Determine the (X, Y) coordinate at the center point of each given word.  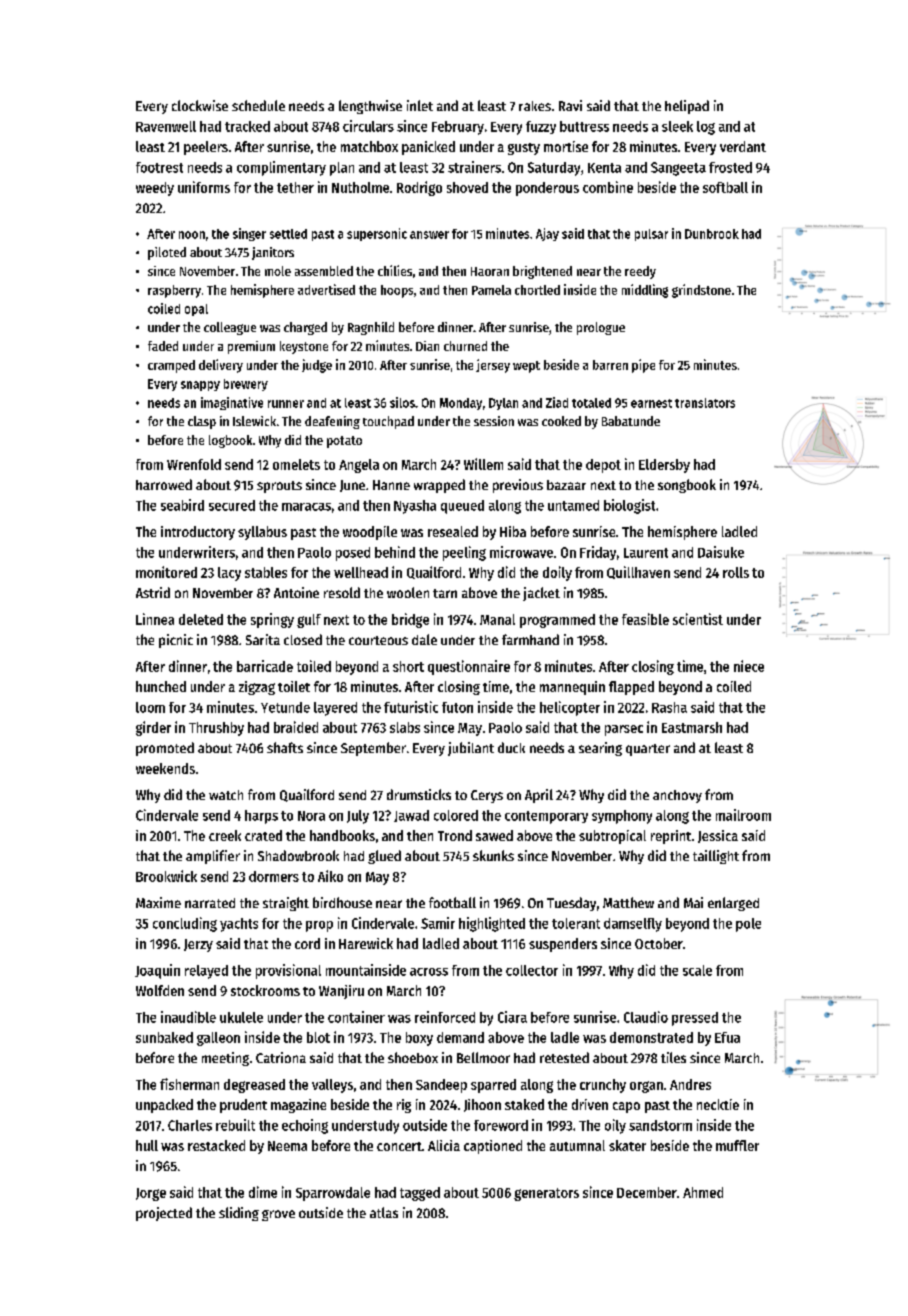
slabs (405, 727)
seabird (182, 505)
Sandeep (441, 1086)
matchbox (369, 146)
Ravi (570, 105)
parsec (624, 730)
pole (748, 925)
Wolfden (160, 990)
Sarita (263, 639)
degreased (254, 1086)
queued (462, 507)
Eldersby (664, 466)
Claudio (646, 1017)
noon (192, 235)
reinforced (445, 1017)
